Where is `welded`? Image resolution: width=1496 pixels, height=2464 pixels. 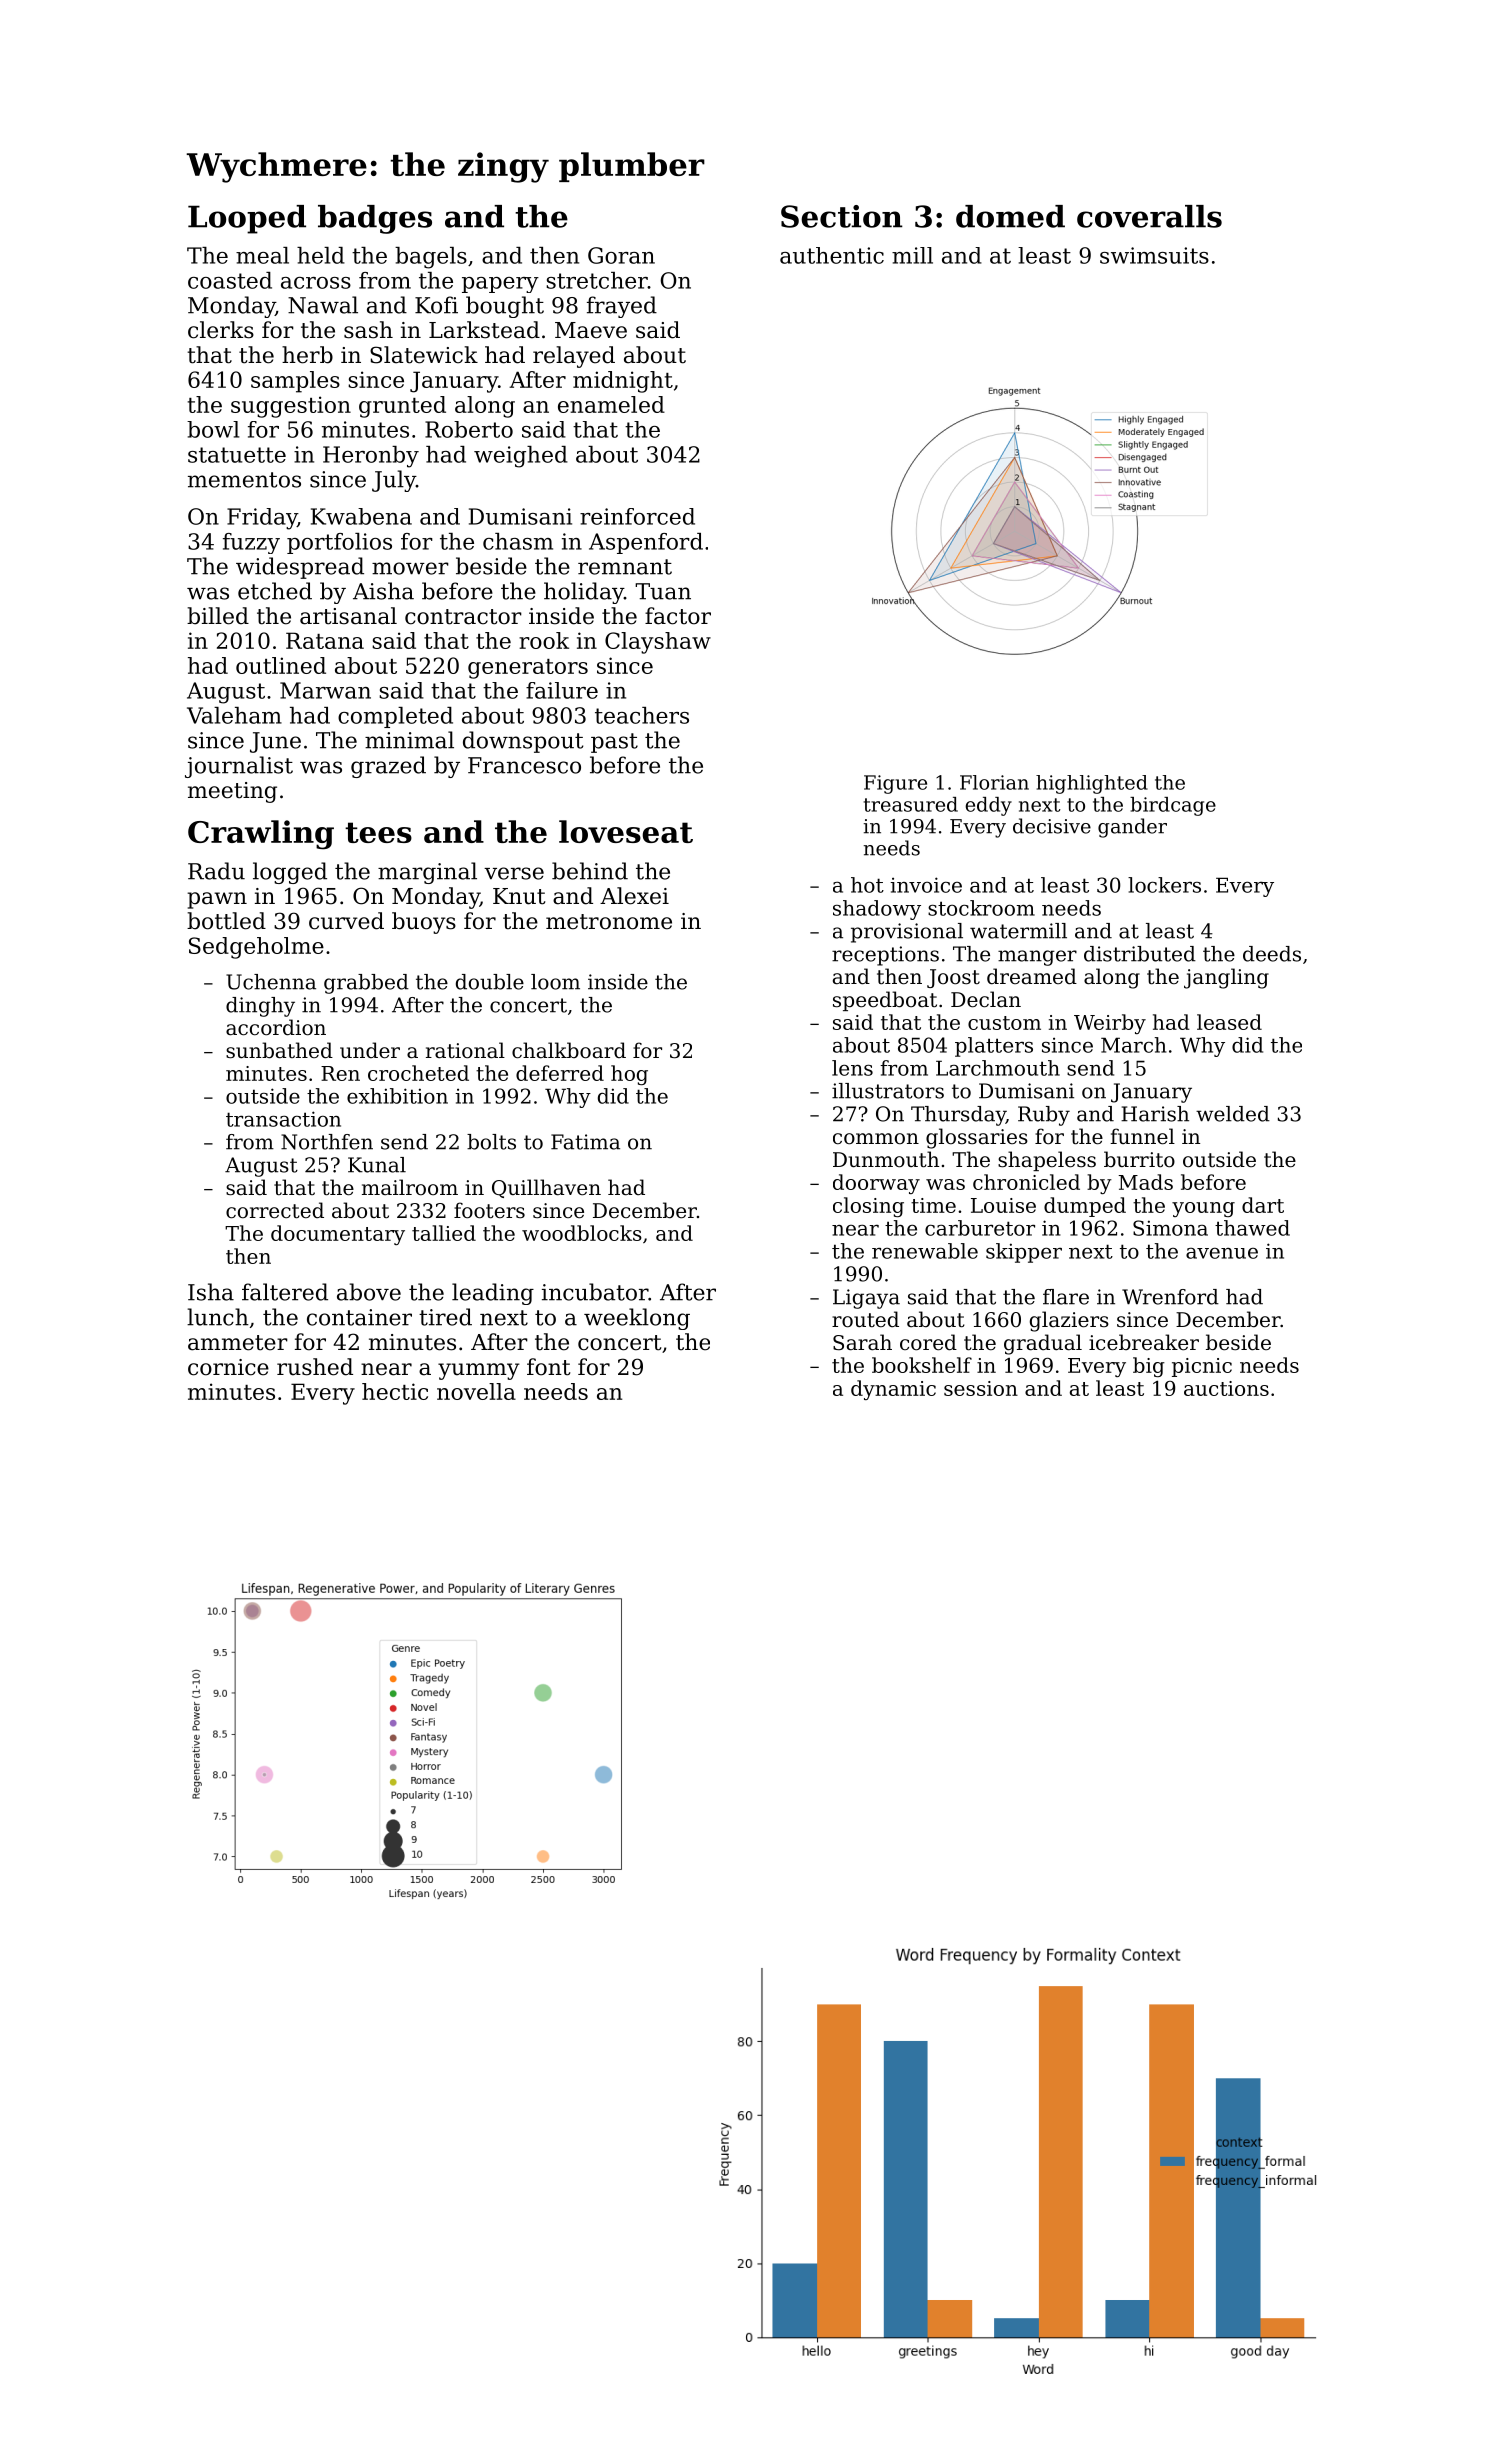
welded is located at coordinates (1233, 1114).
